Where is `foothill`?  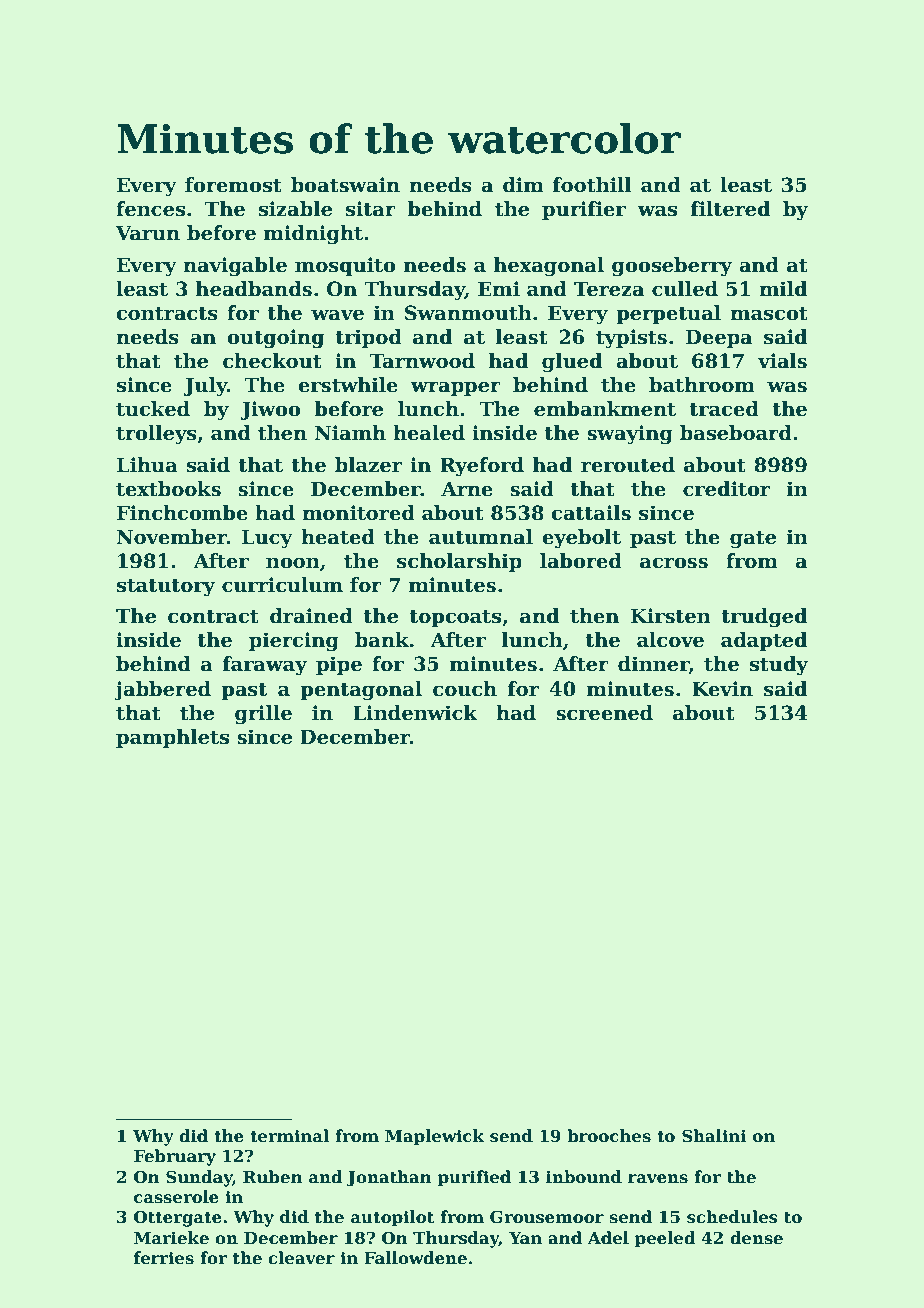
foothill is located at coordinates (592, 185).
